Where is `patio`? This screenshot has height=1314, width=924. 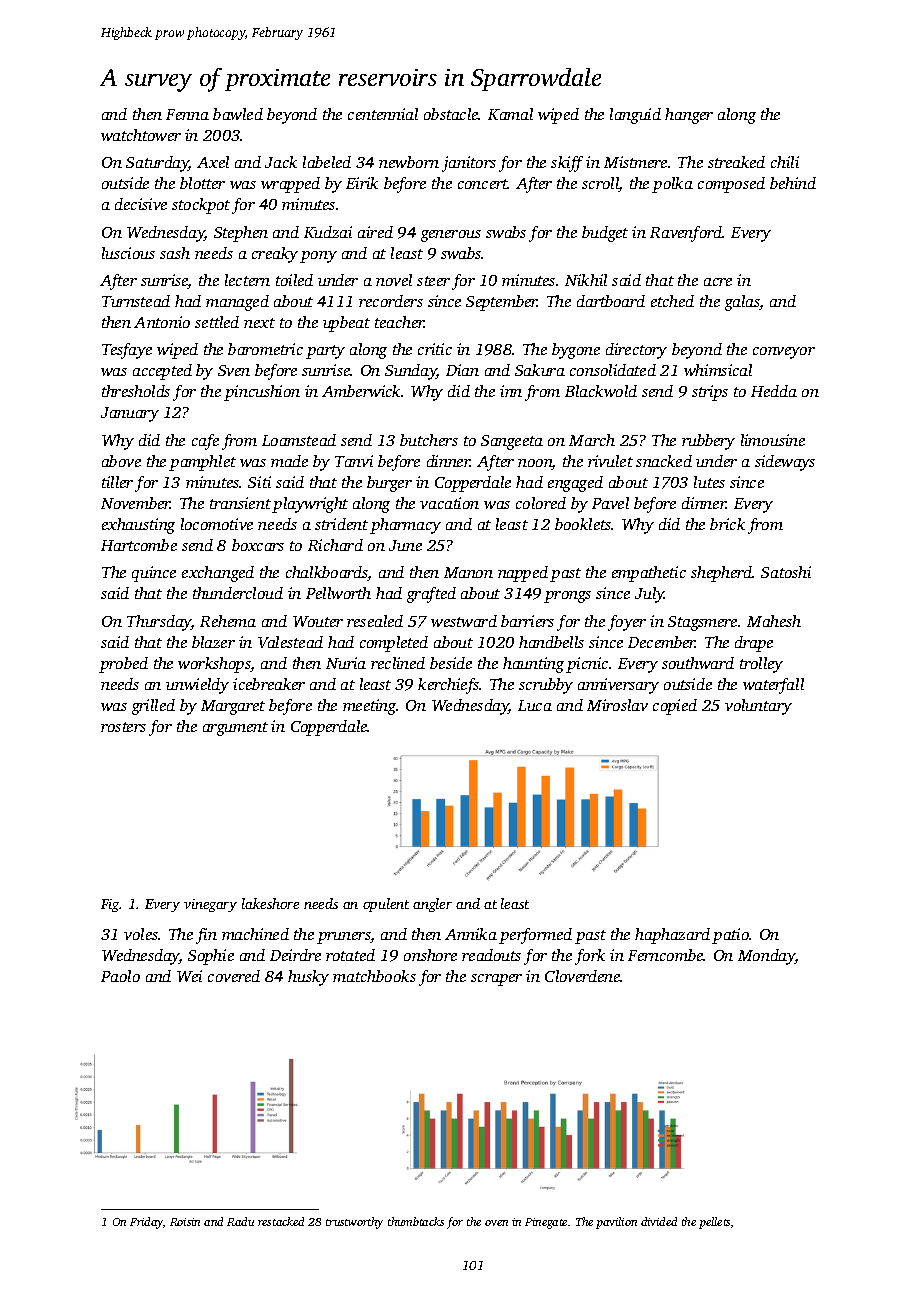
patio is located at coordinates (730, 936).
